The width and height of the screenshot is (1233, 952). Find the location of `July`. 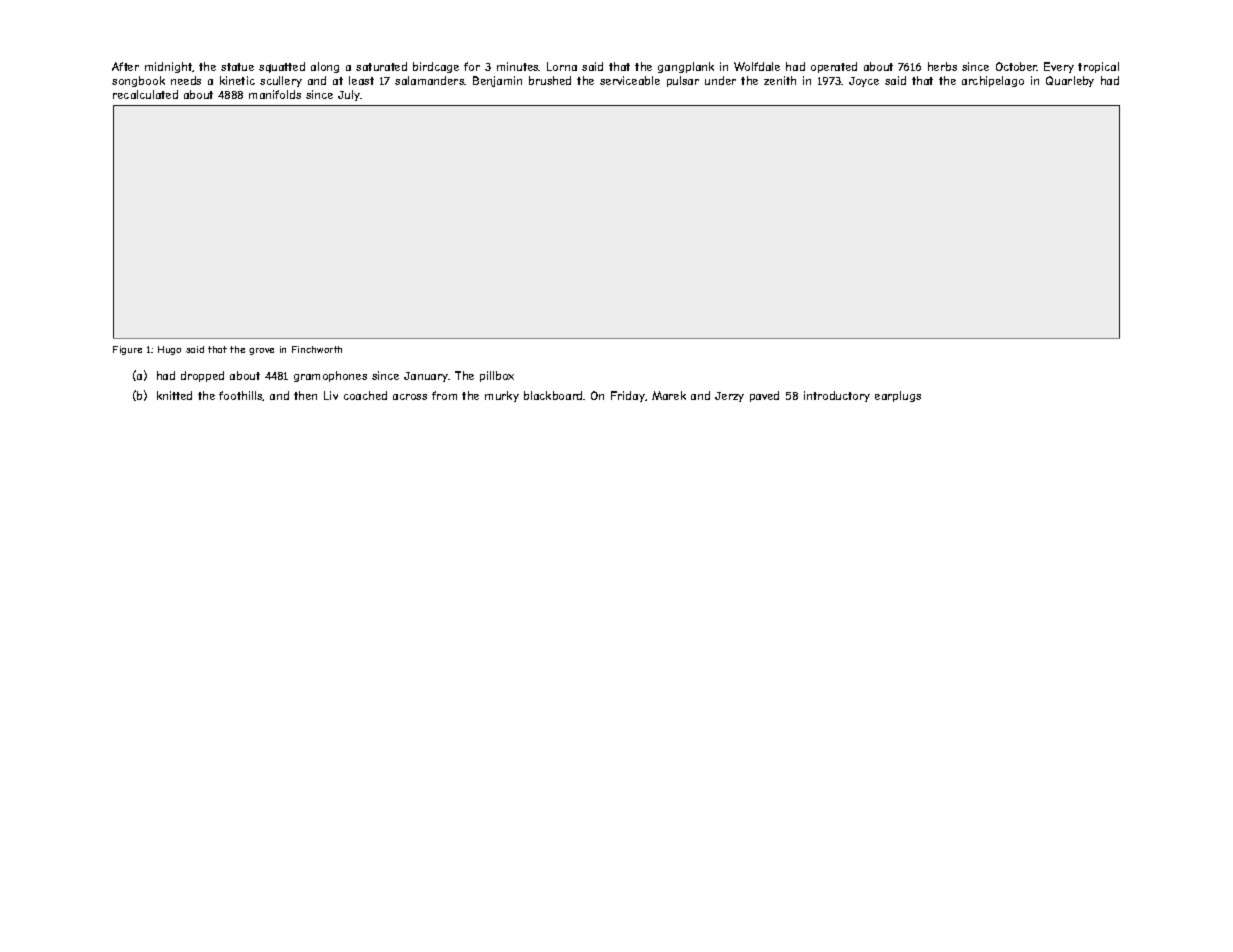

July is located at coordinates (349, 95).
